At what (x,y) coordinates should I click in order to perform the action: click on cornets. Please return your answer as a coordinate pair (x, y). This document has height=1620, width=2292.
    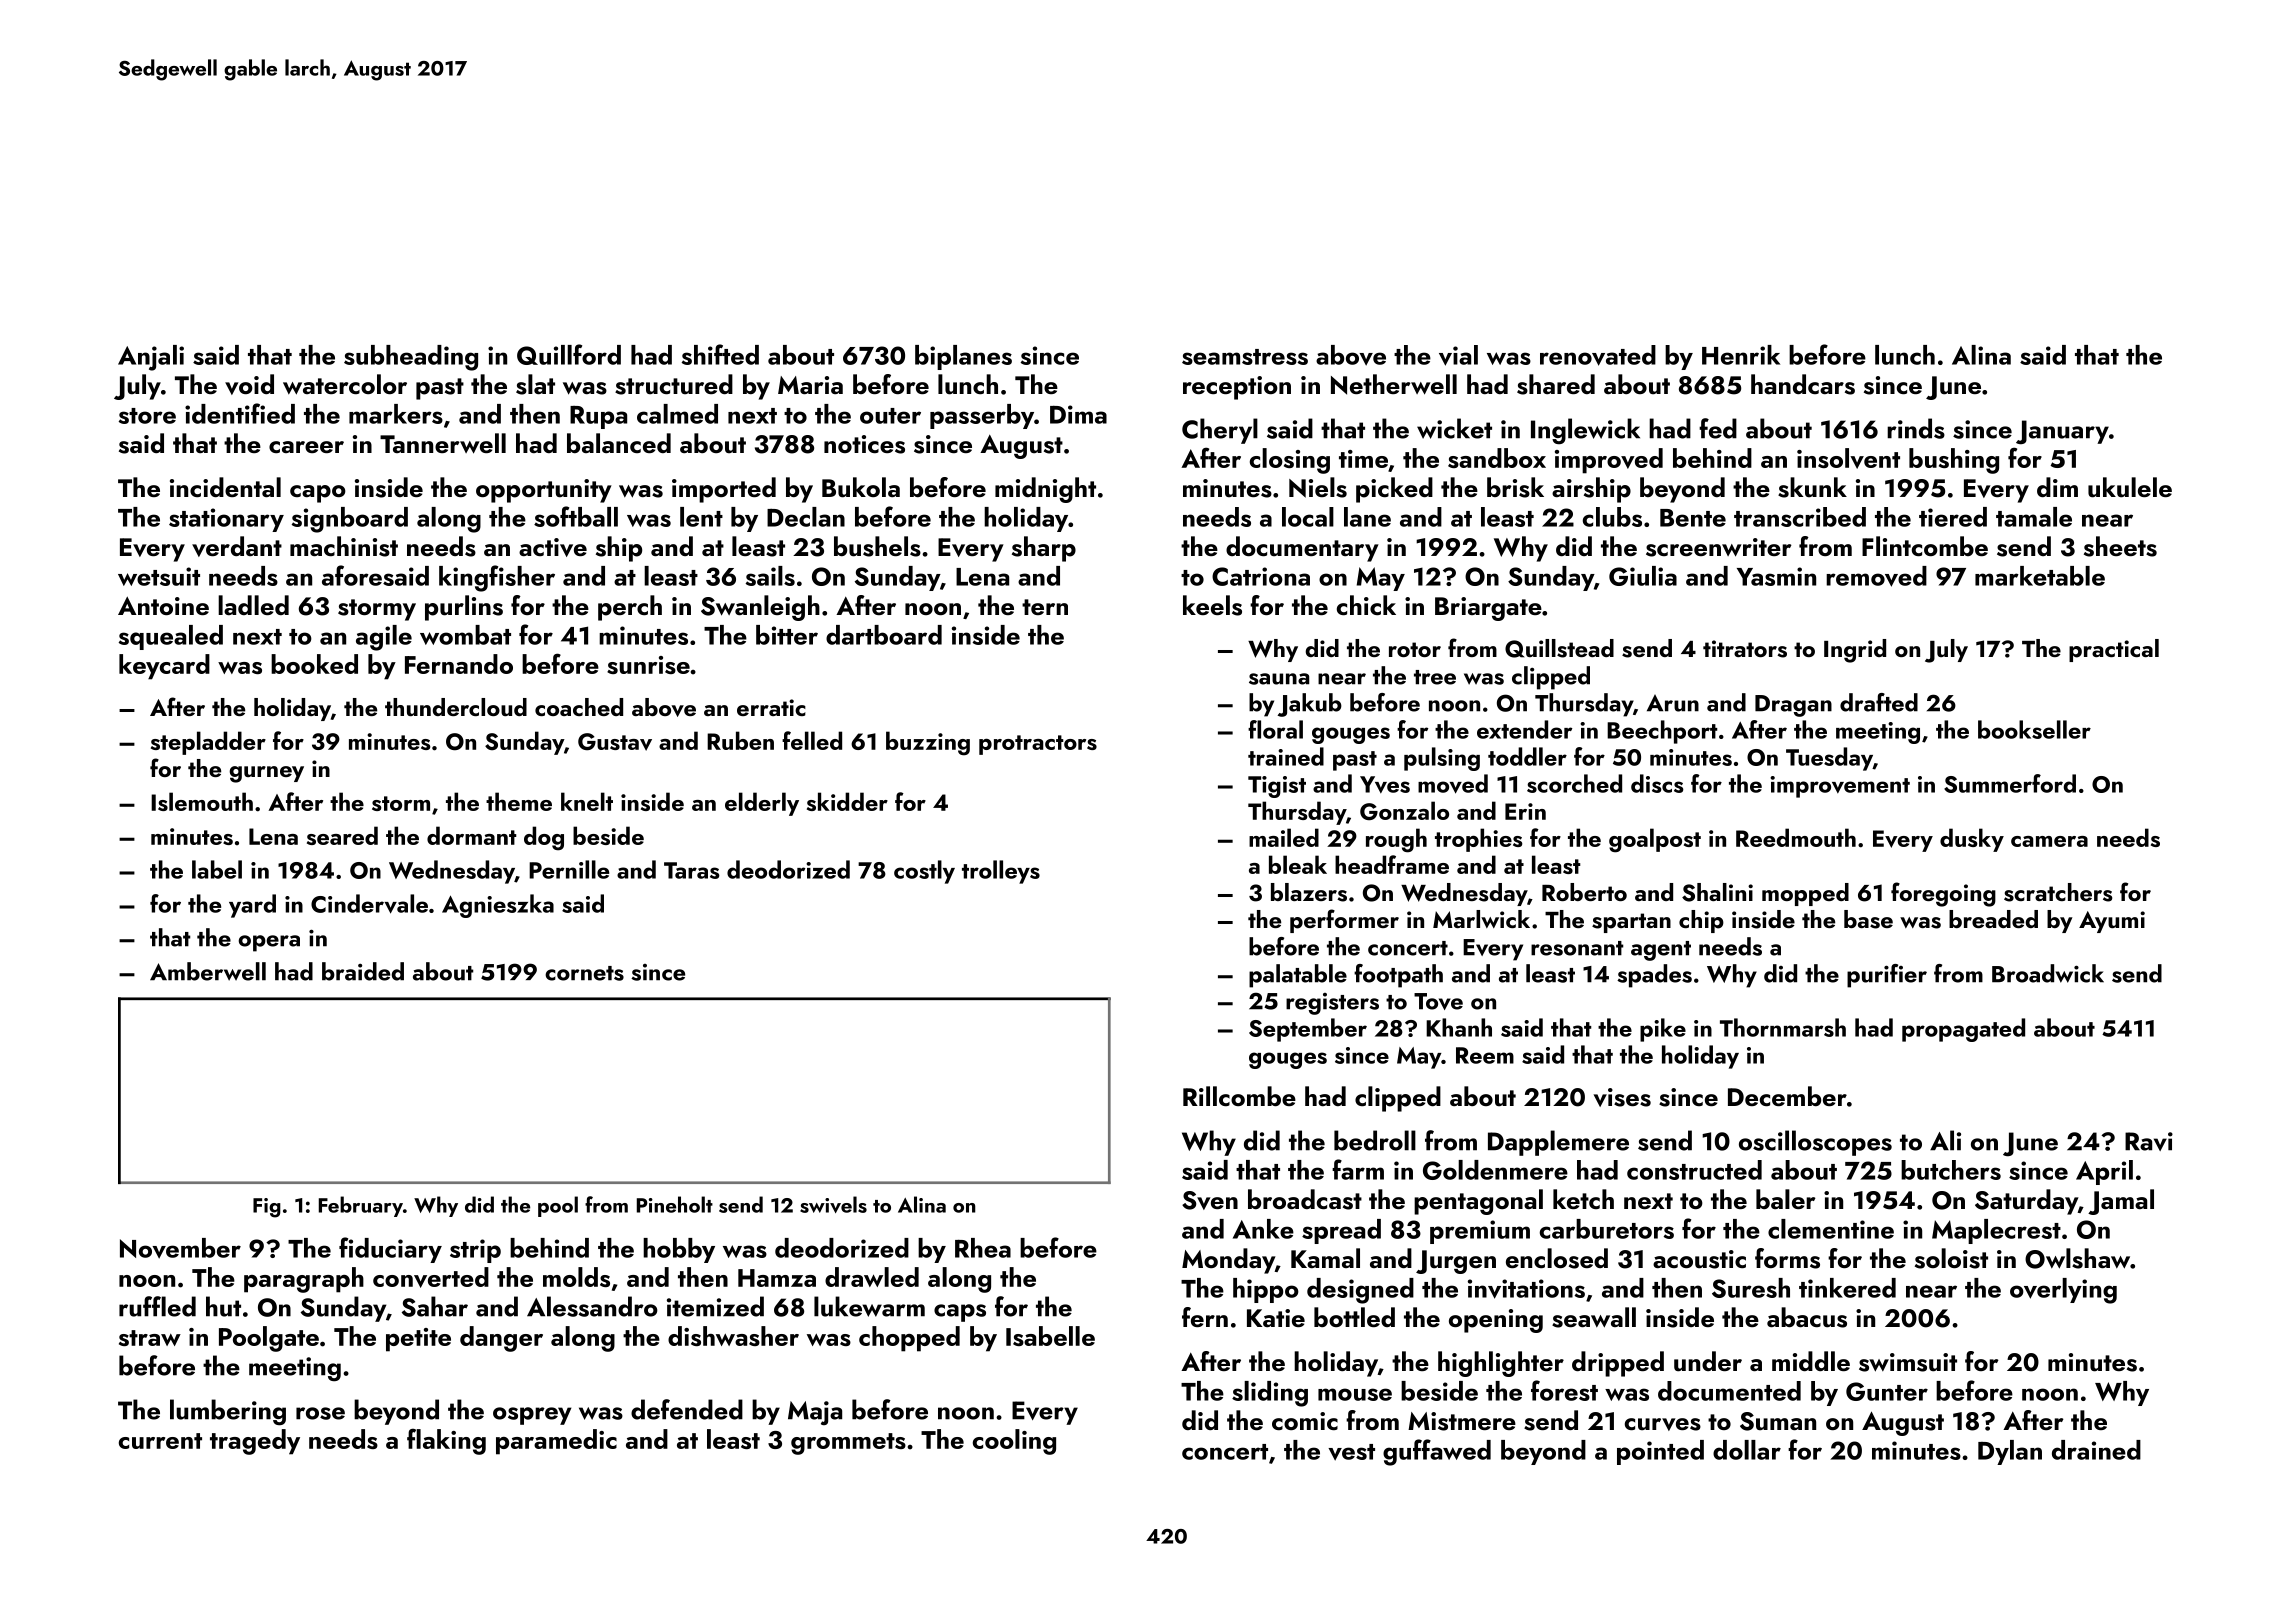
    Looking at the image, I should click on (584, 973).
